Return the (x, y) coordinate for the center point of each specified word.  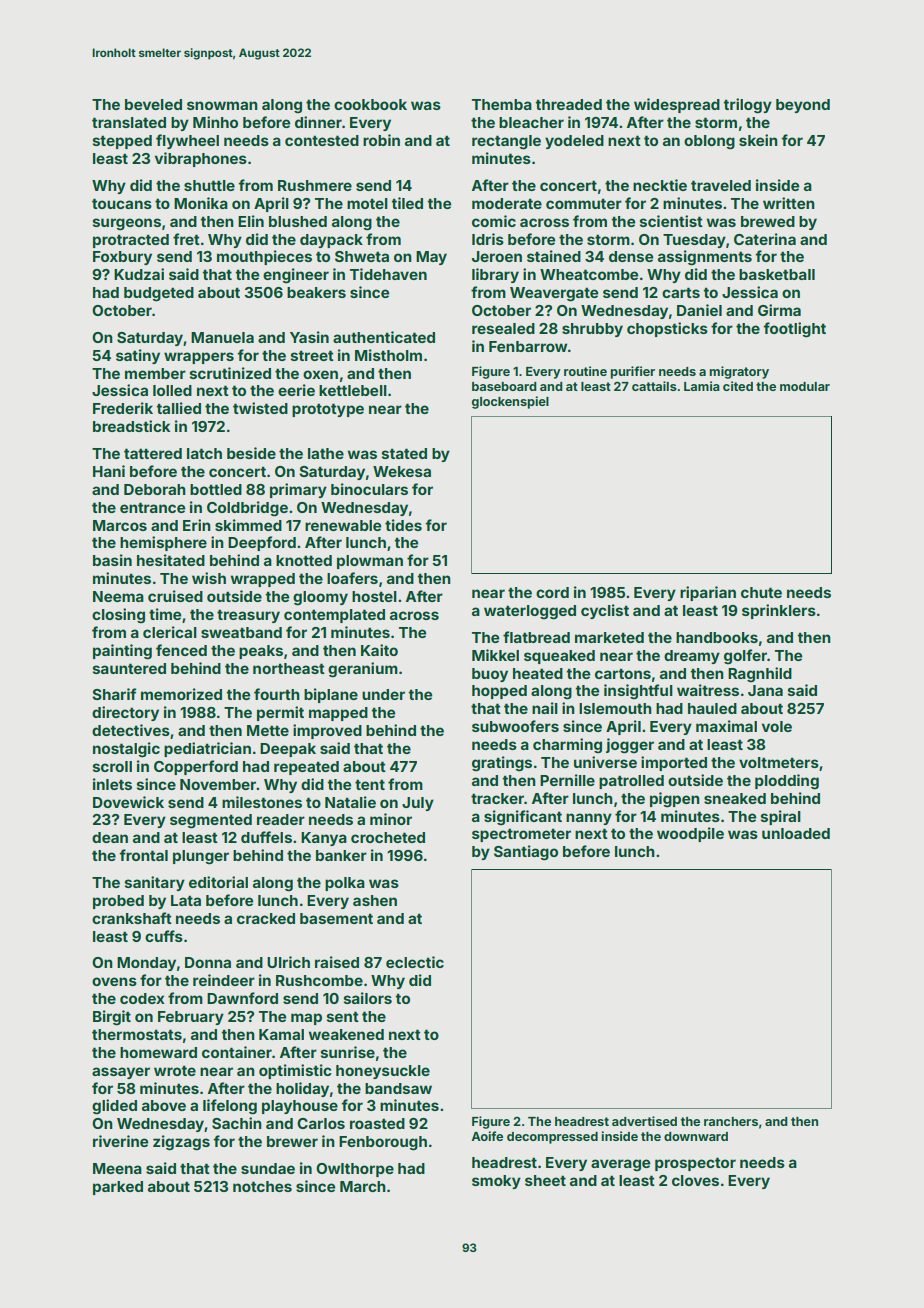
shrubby (592, 330)
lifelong (230, 1107)
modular (805, 386)
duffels (266, 837)
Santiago (526, 853)
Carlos (321, 1123)
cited (738, 386)
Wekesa (402, 471)
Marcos (120, 525)
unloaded (796, 833)
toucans (122, 203)
